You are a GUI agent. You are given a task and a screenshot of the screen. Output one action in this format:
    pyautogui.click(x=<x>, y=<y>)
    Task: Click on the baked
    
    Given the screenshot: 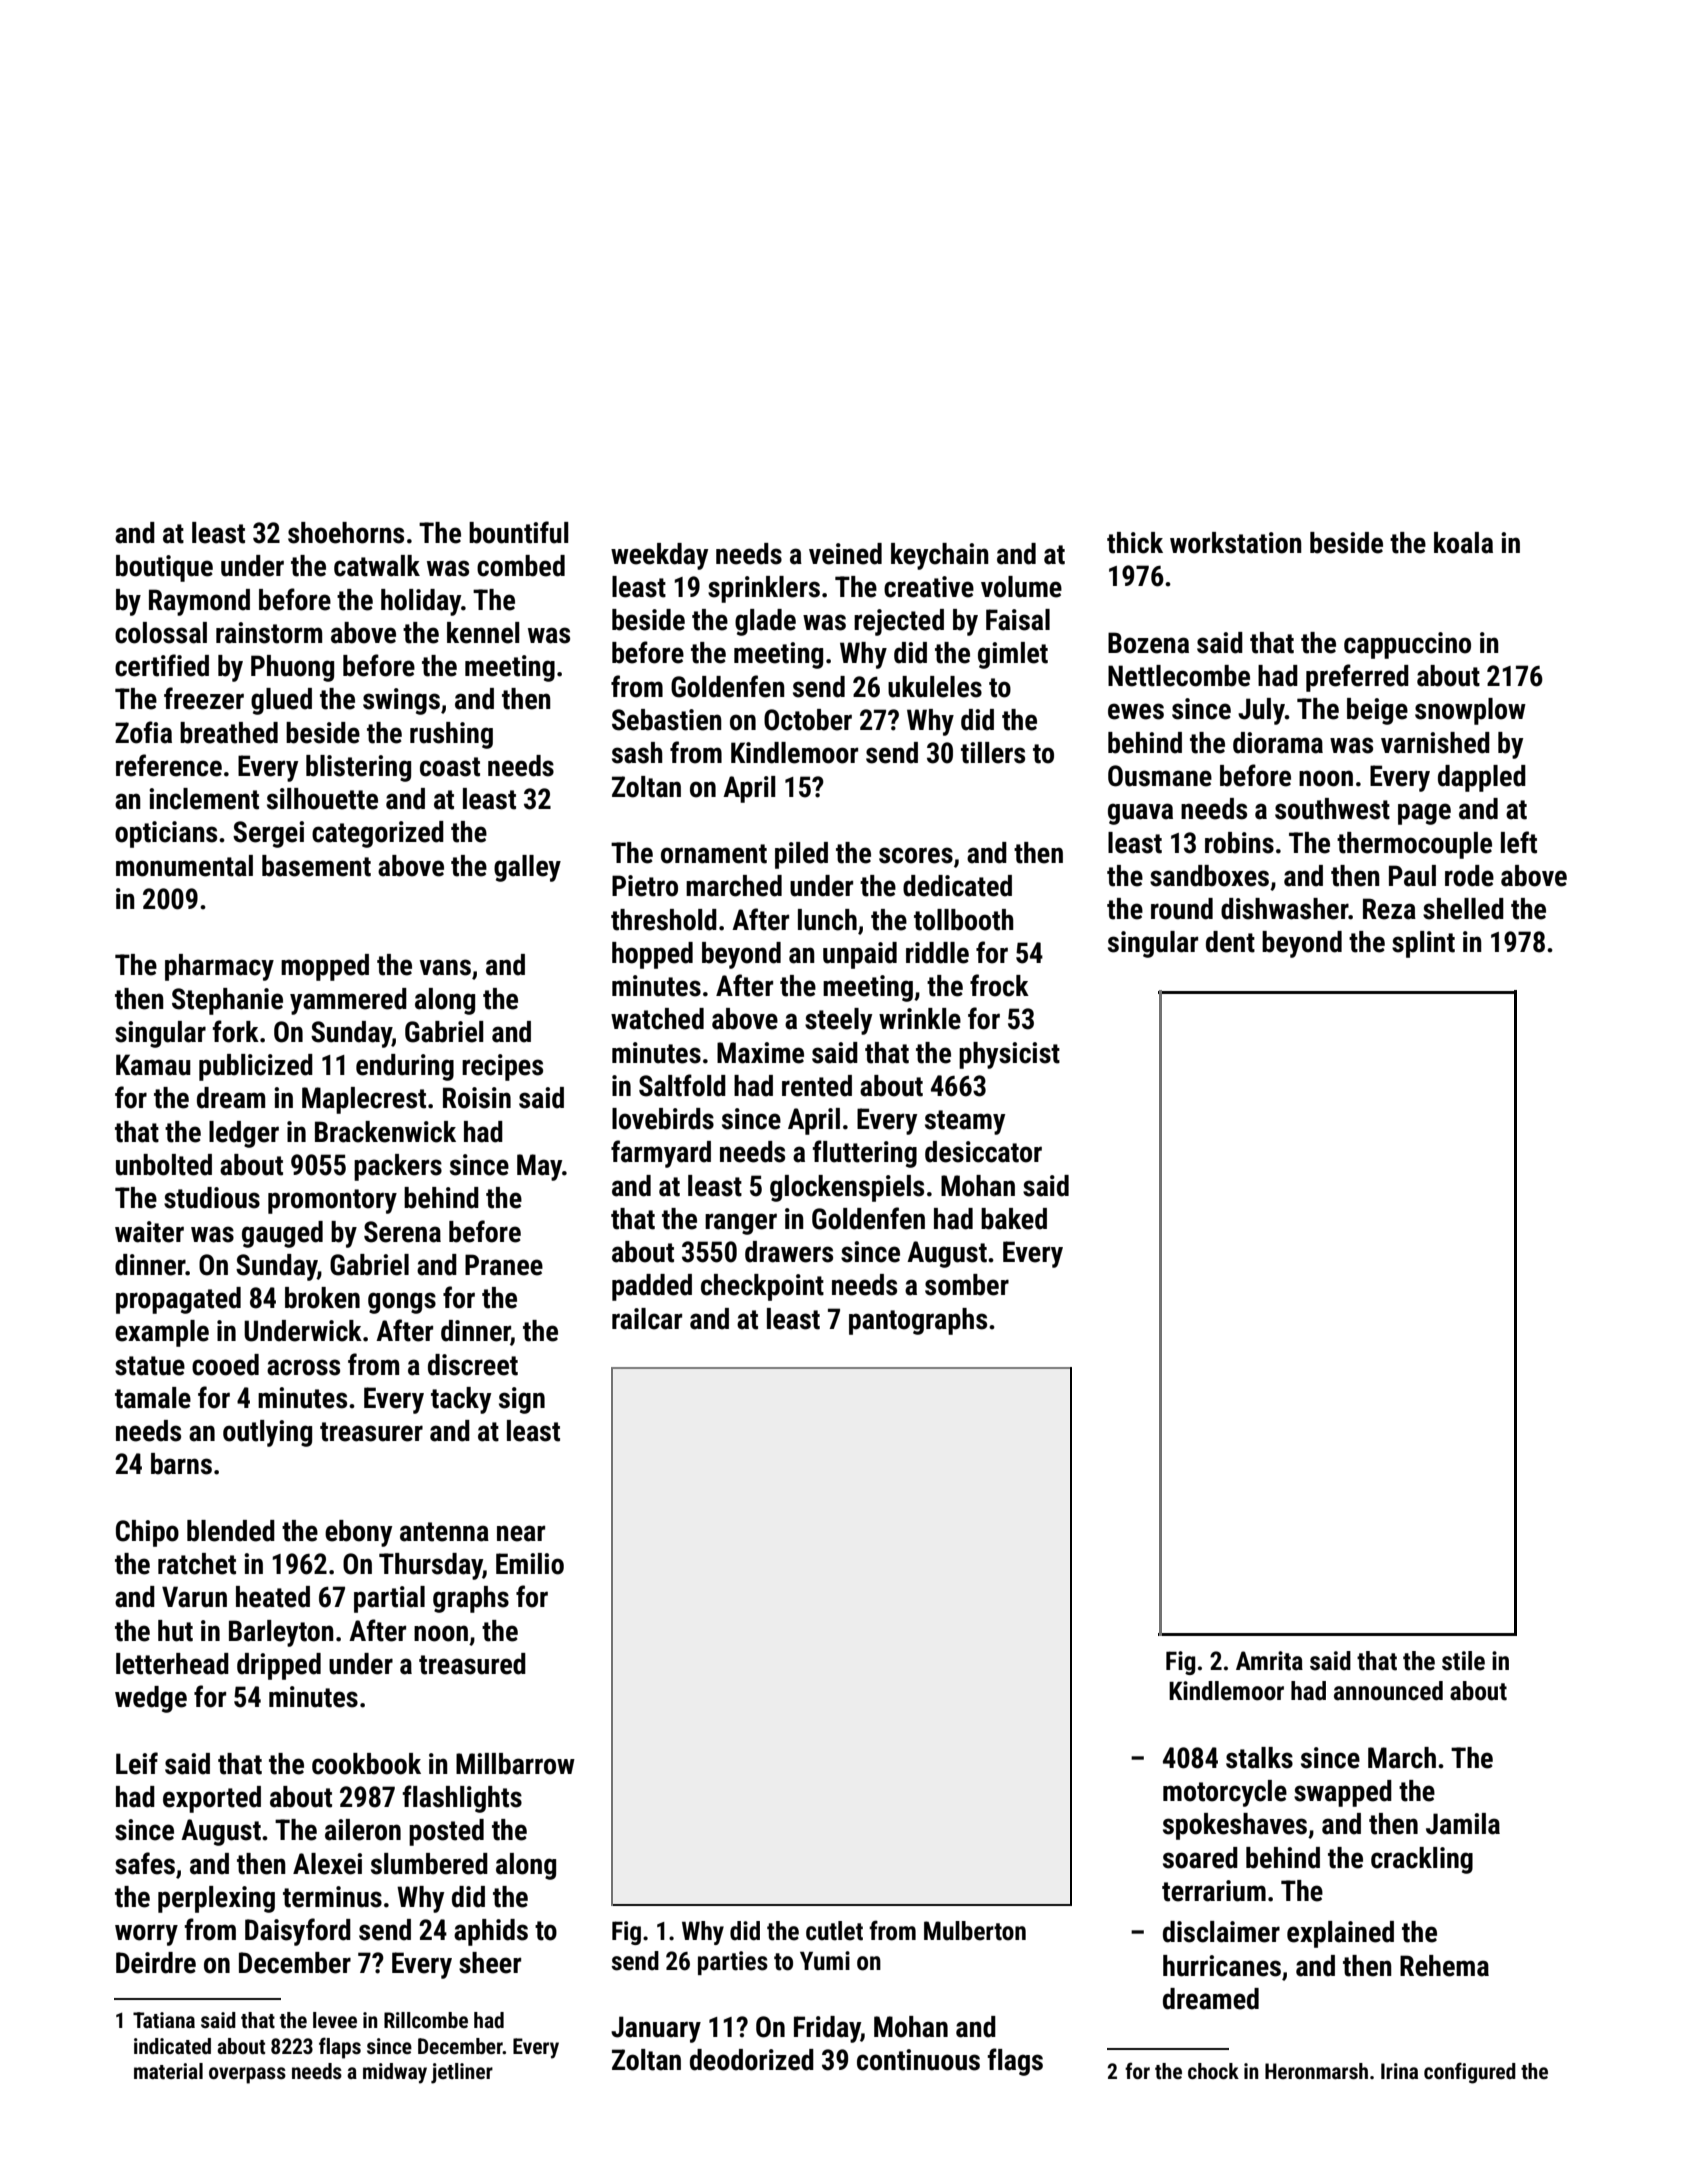 What is the action you would take?
    pyautogui.click(x=1014, y=1219)
